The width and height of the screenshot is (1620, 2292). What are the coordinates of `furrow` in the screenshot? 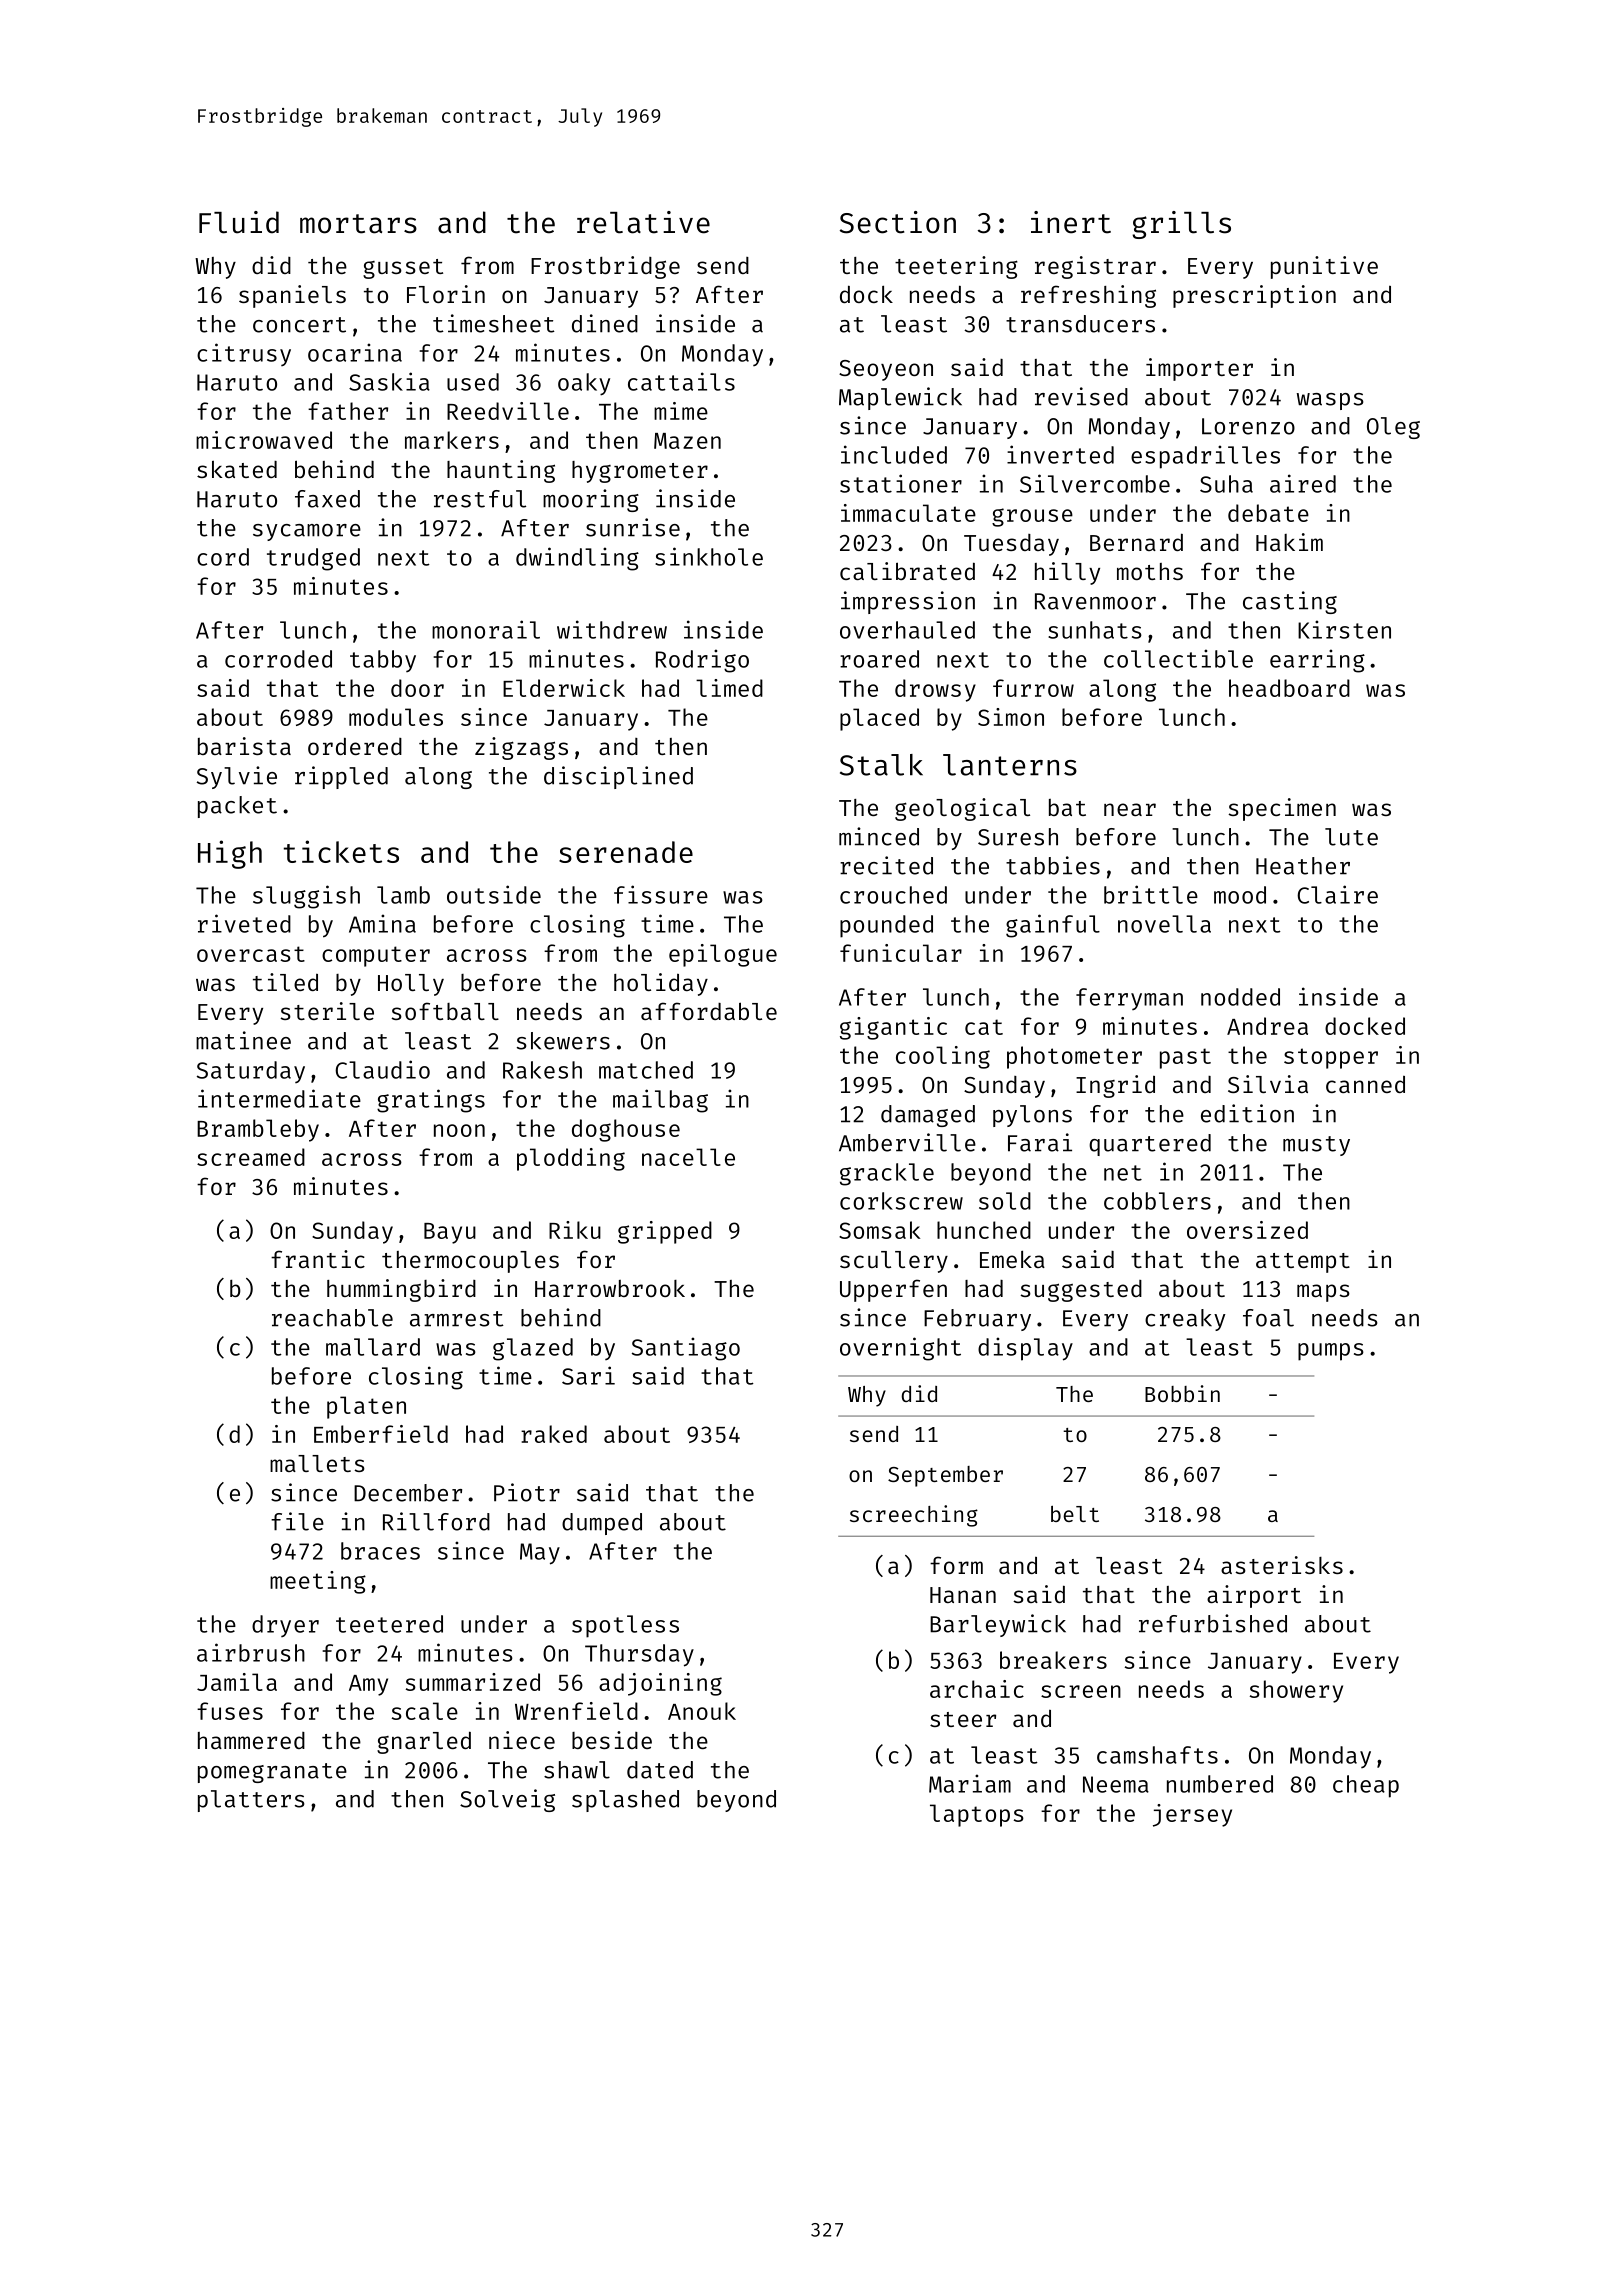 It's located at (1033, 688).
